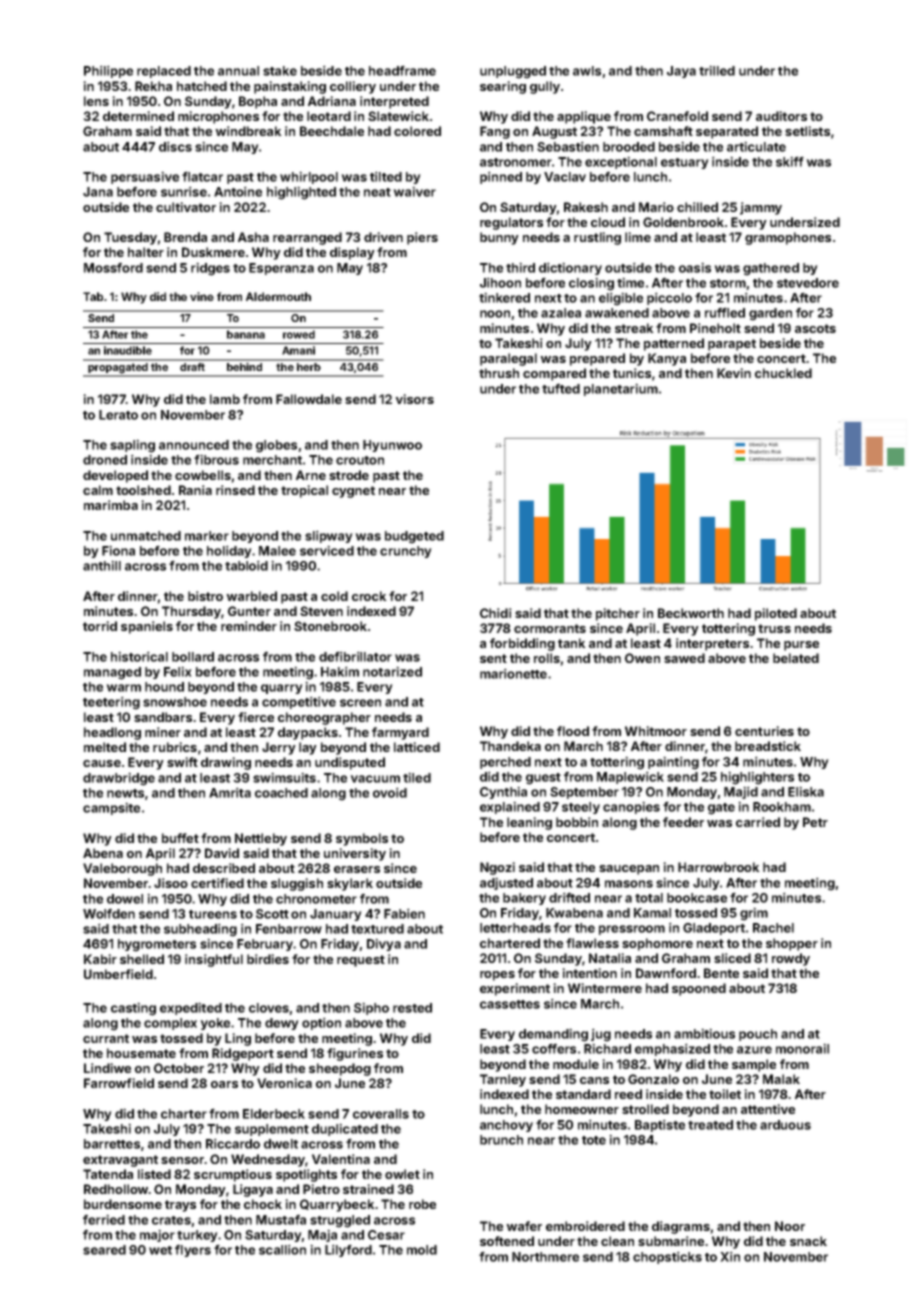 The width and height of the image is (924, 1308). Describe the element at coordinates (422, 1204) in the image. I see `robe` at that location.
